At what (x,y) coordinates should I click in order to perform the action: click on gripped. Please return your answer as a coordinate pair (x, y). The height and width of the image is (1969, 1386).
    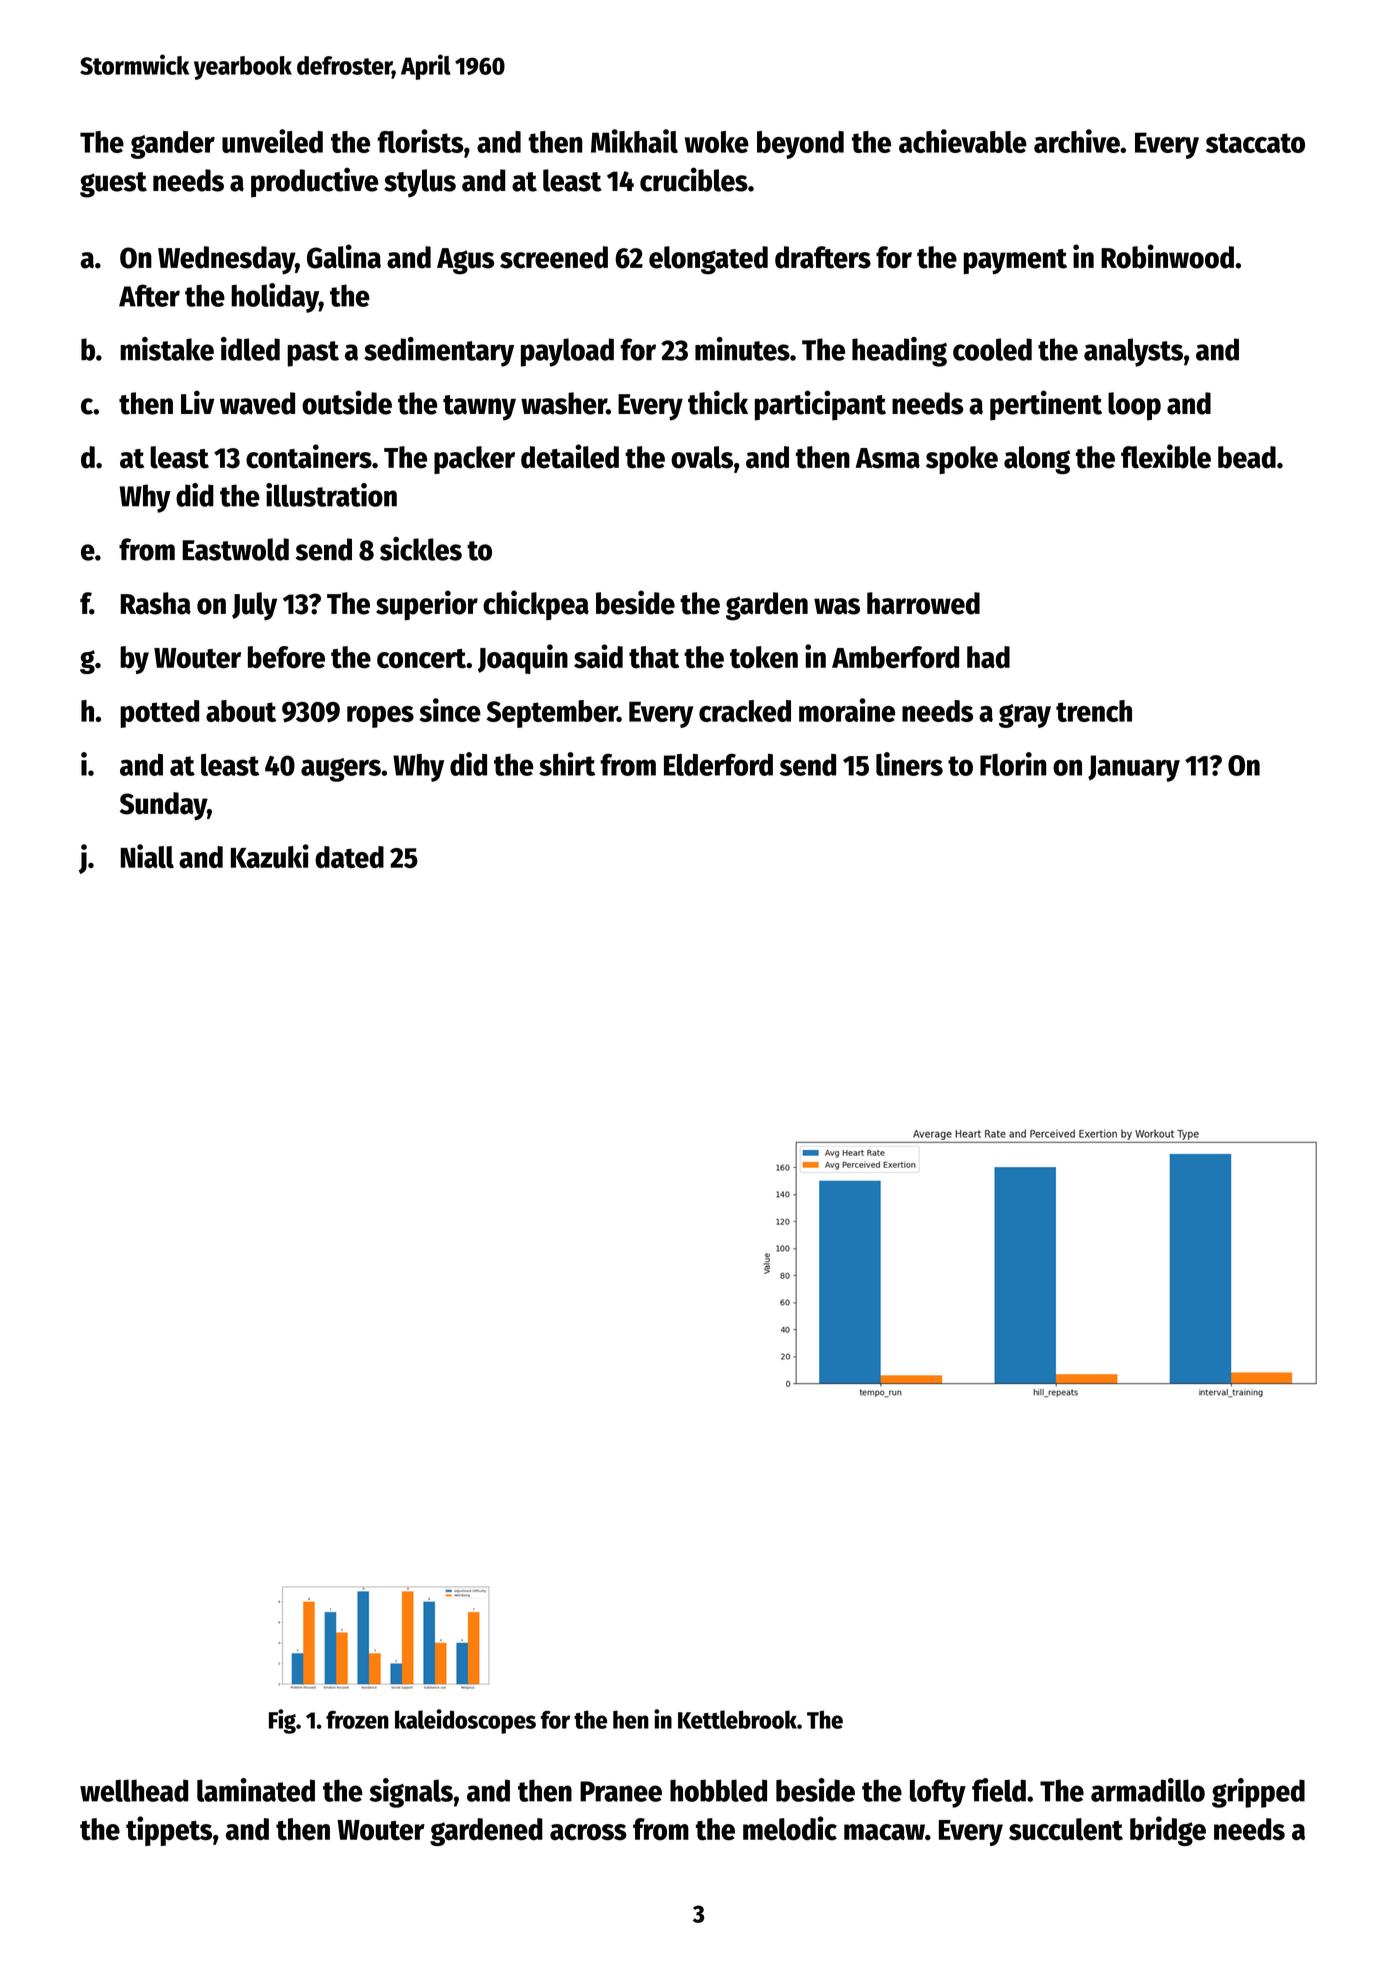
    Looking at the image, I should click on (1258, 1793).
